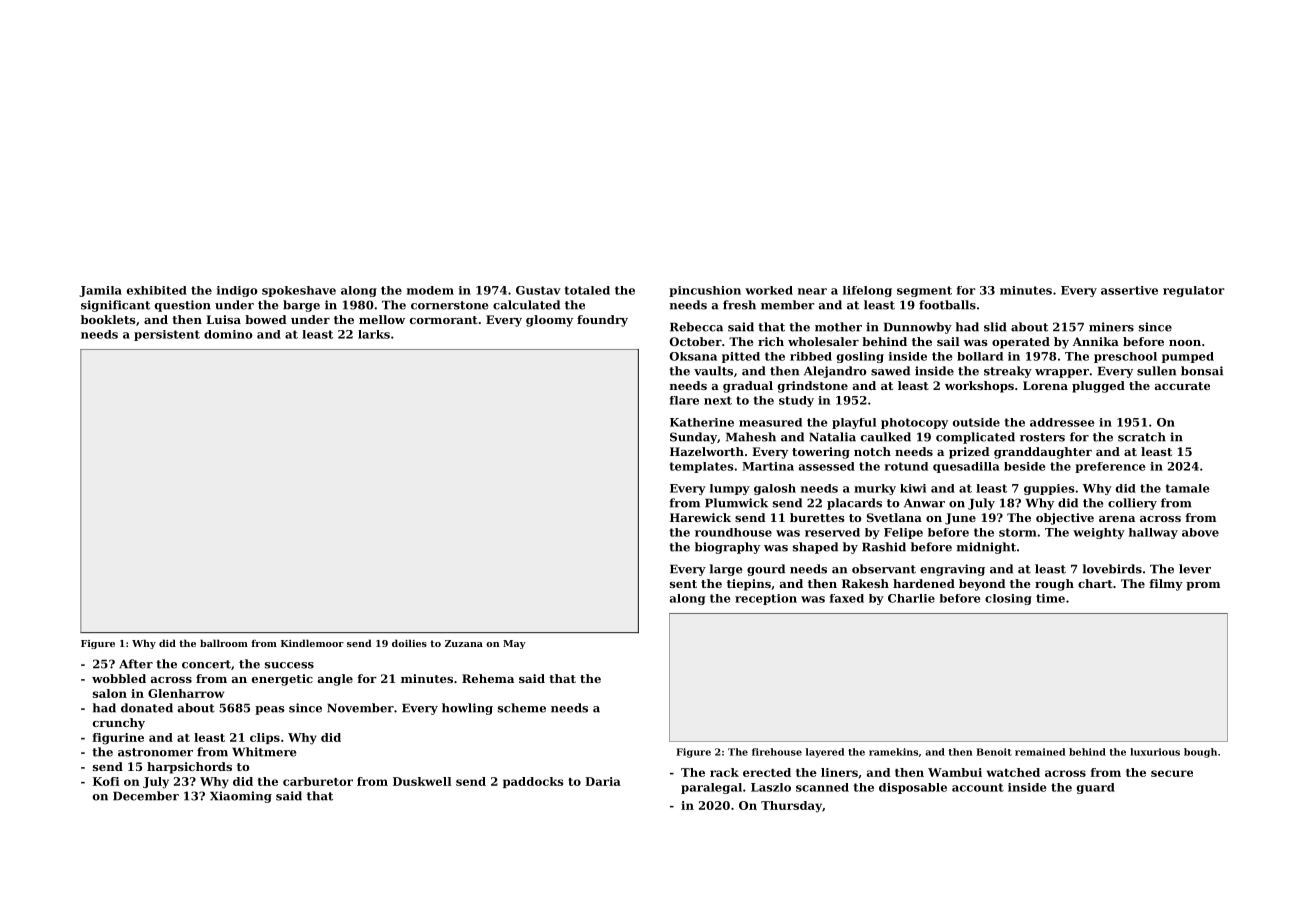  What do you see at coordinates (1096, 341) in the screenshot?
I see `Annika` at bounding box center [1096, 341].
